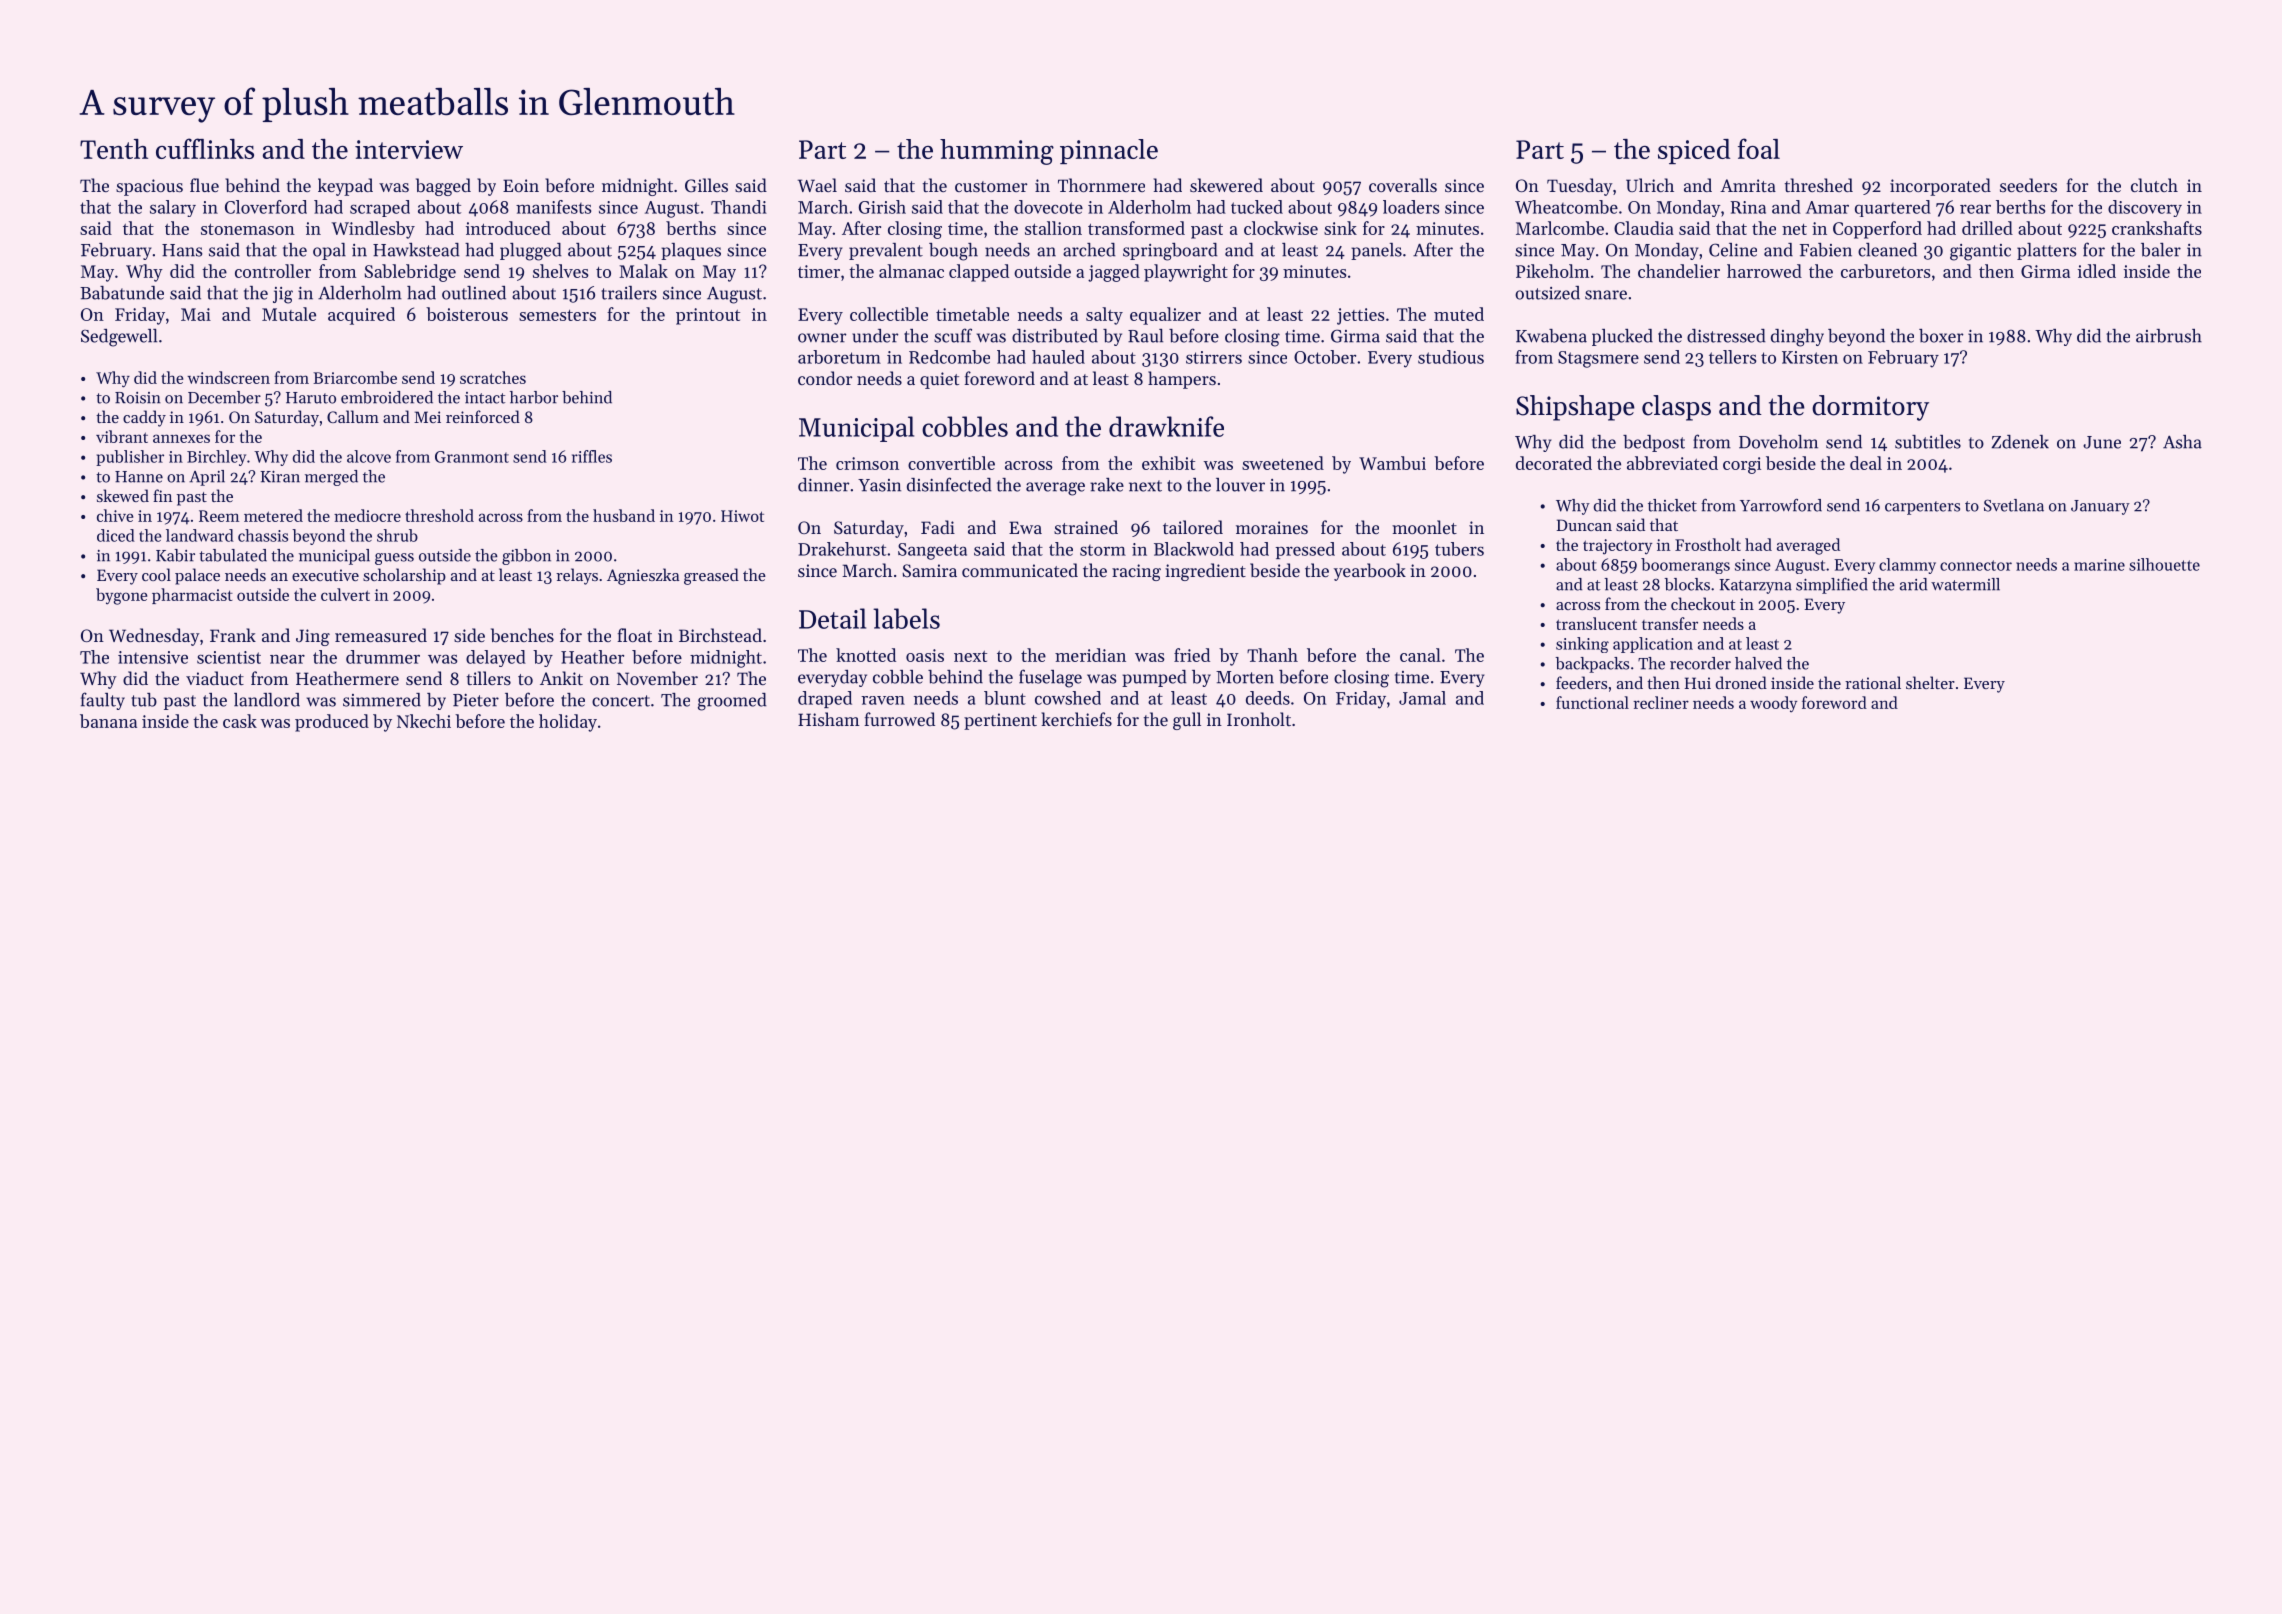  Describe the element at coordinates (906, 618) in the screenshot. I see `labels` at that location.
